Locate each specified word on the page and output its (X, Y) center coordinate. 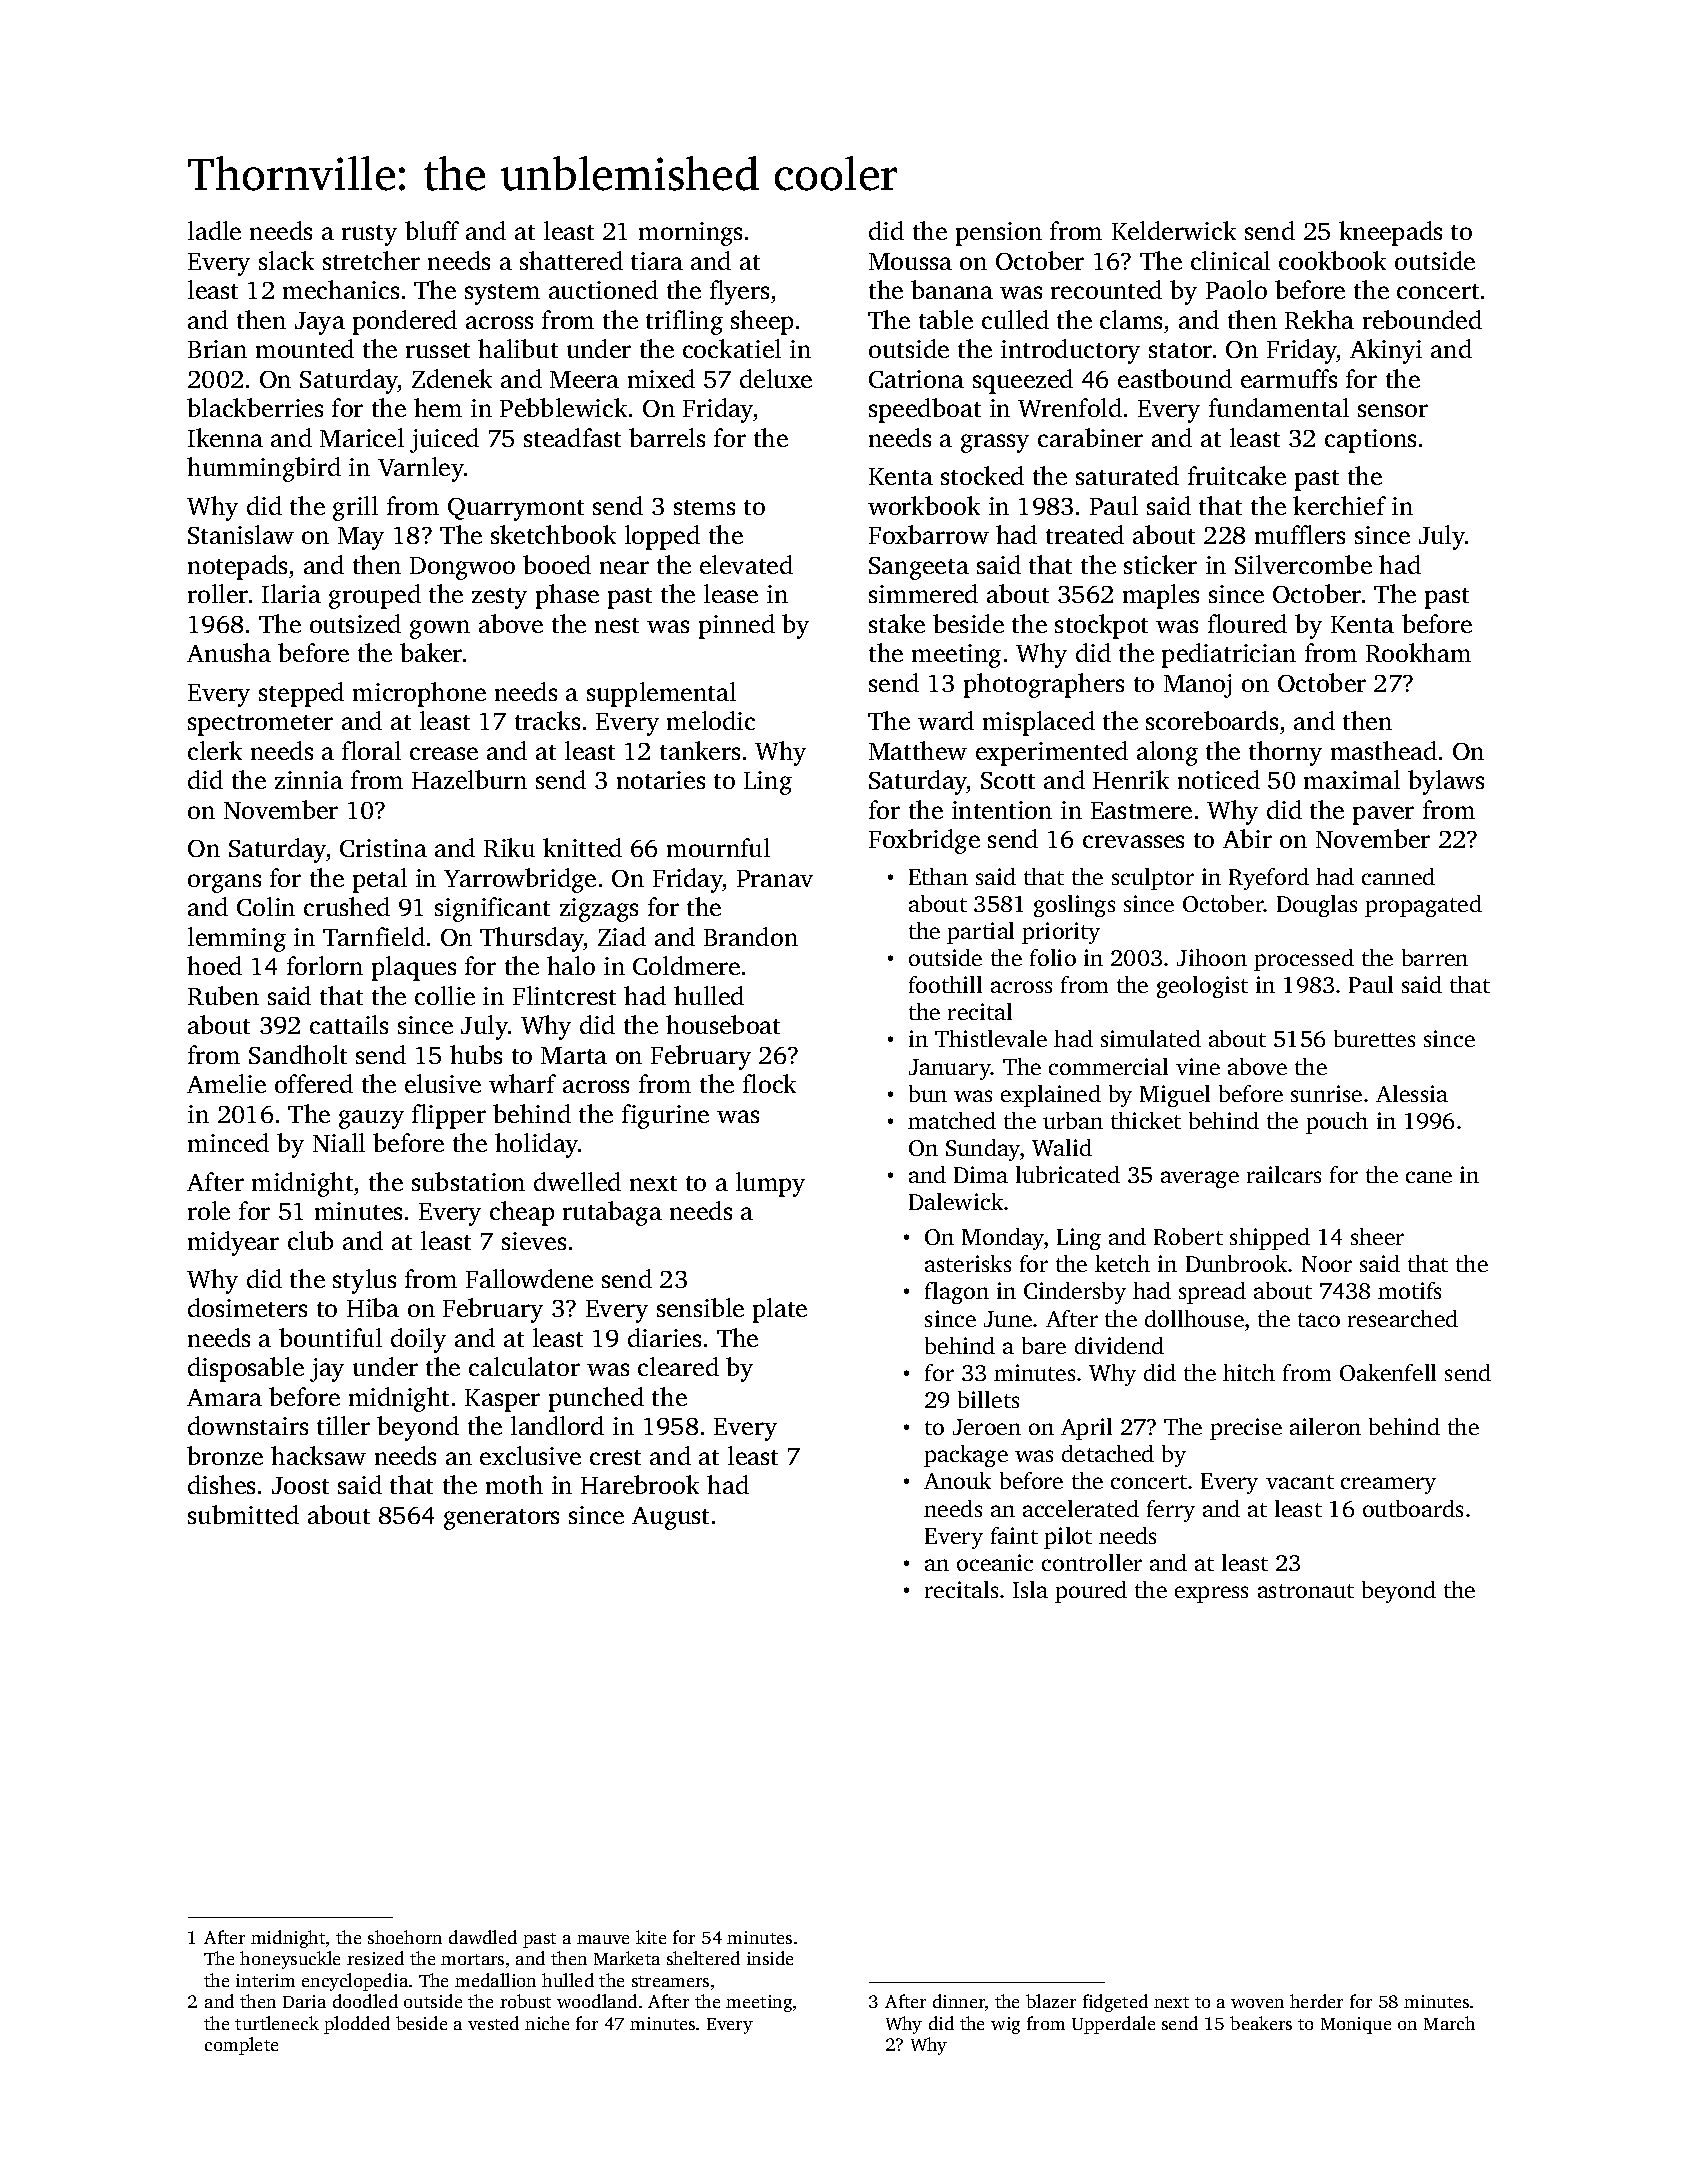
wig (1005, 2025)
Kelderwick (1174, 230)
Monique (1356, 2025)
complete (241, 2046)
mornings (690, 234)
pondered (405, 322)
